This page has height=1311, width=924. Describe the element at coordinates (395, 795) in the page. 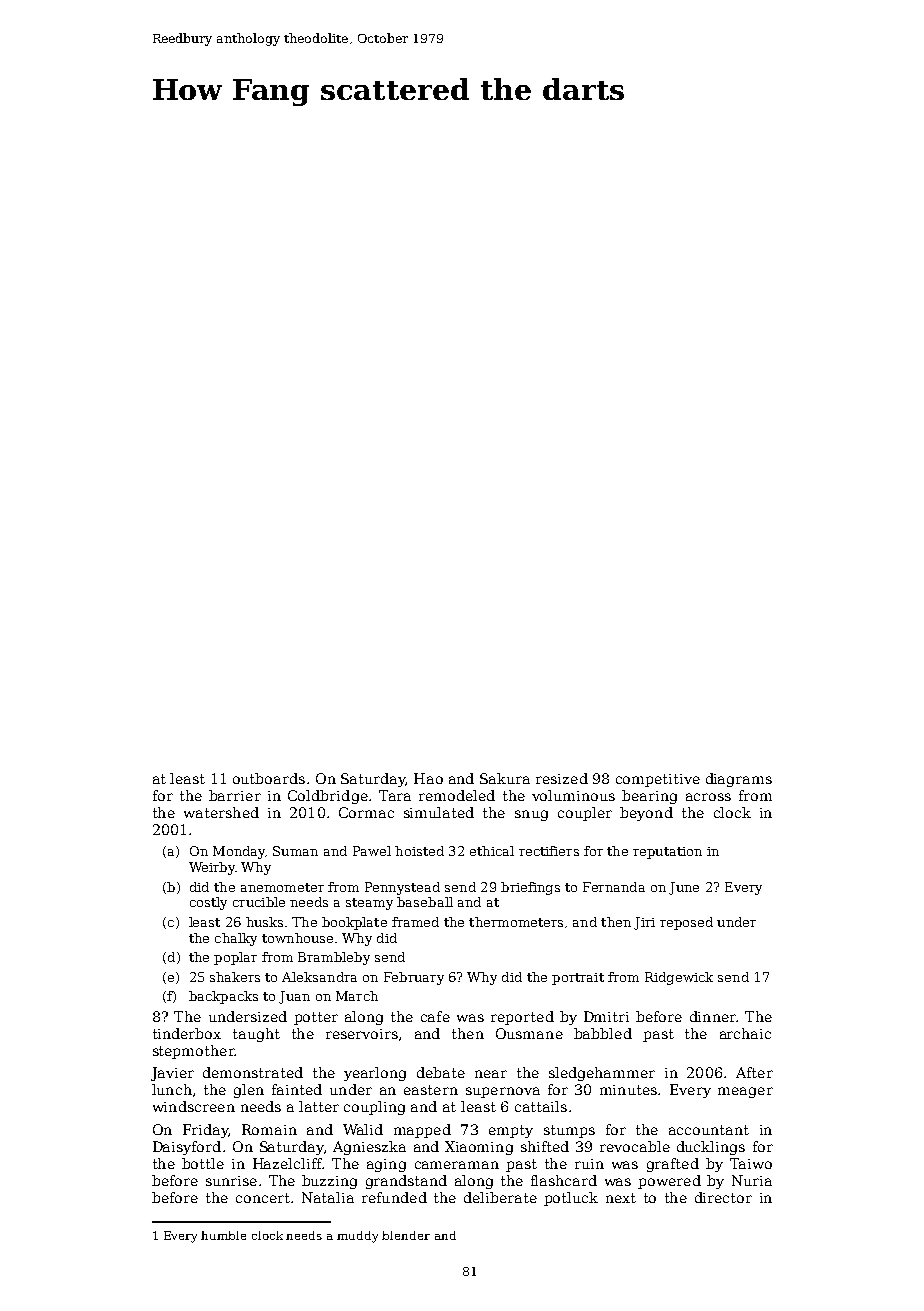

I see `Tara` at that location.
